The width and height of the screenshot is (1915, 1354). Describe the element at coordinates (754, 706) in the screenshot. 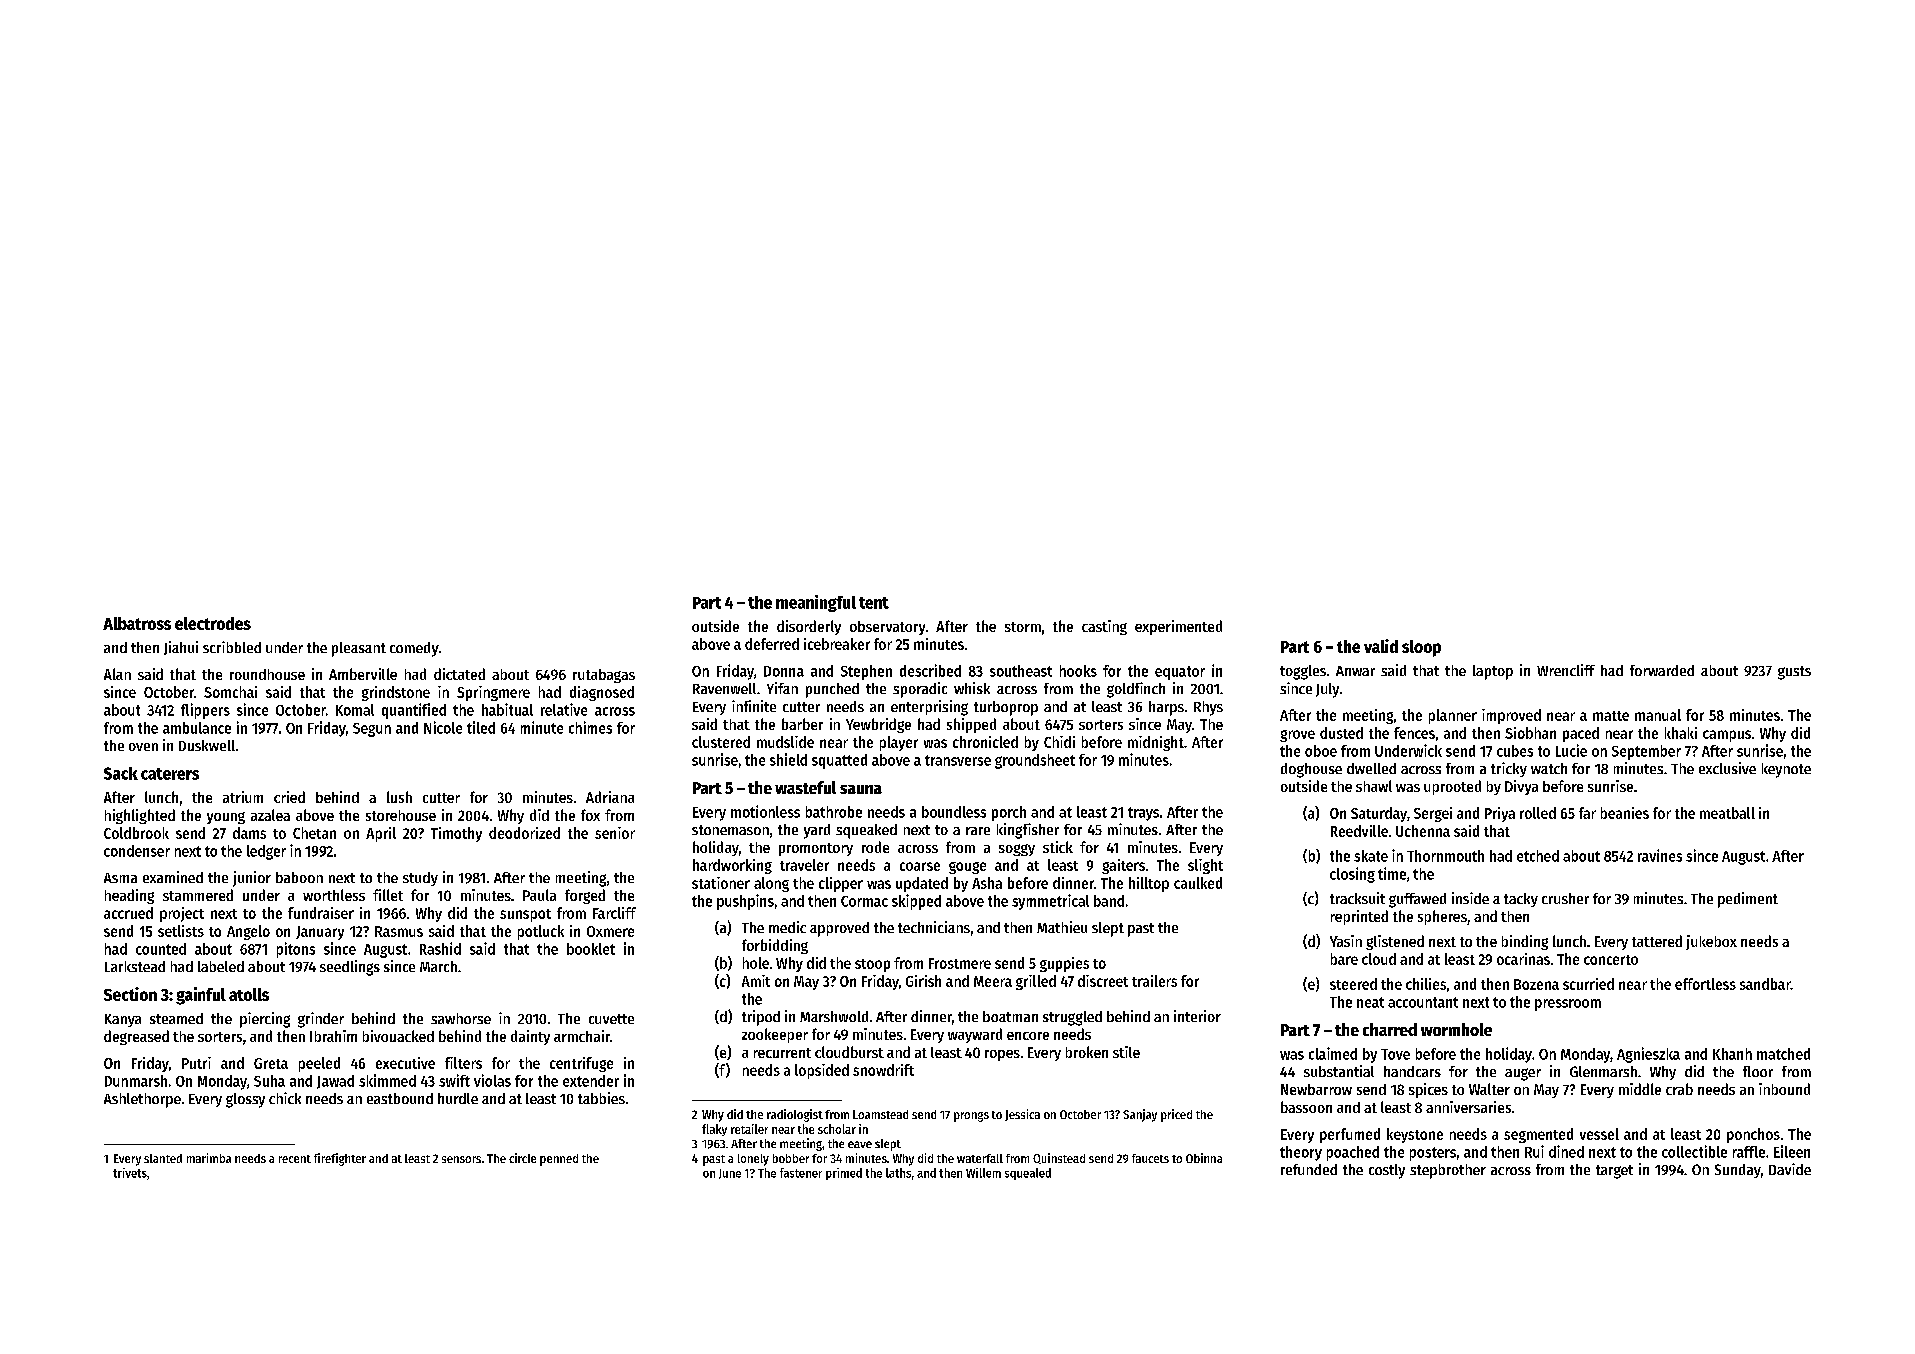

I see `infinite` at that location.
